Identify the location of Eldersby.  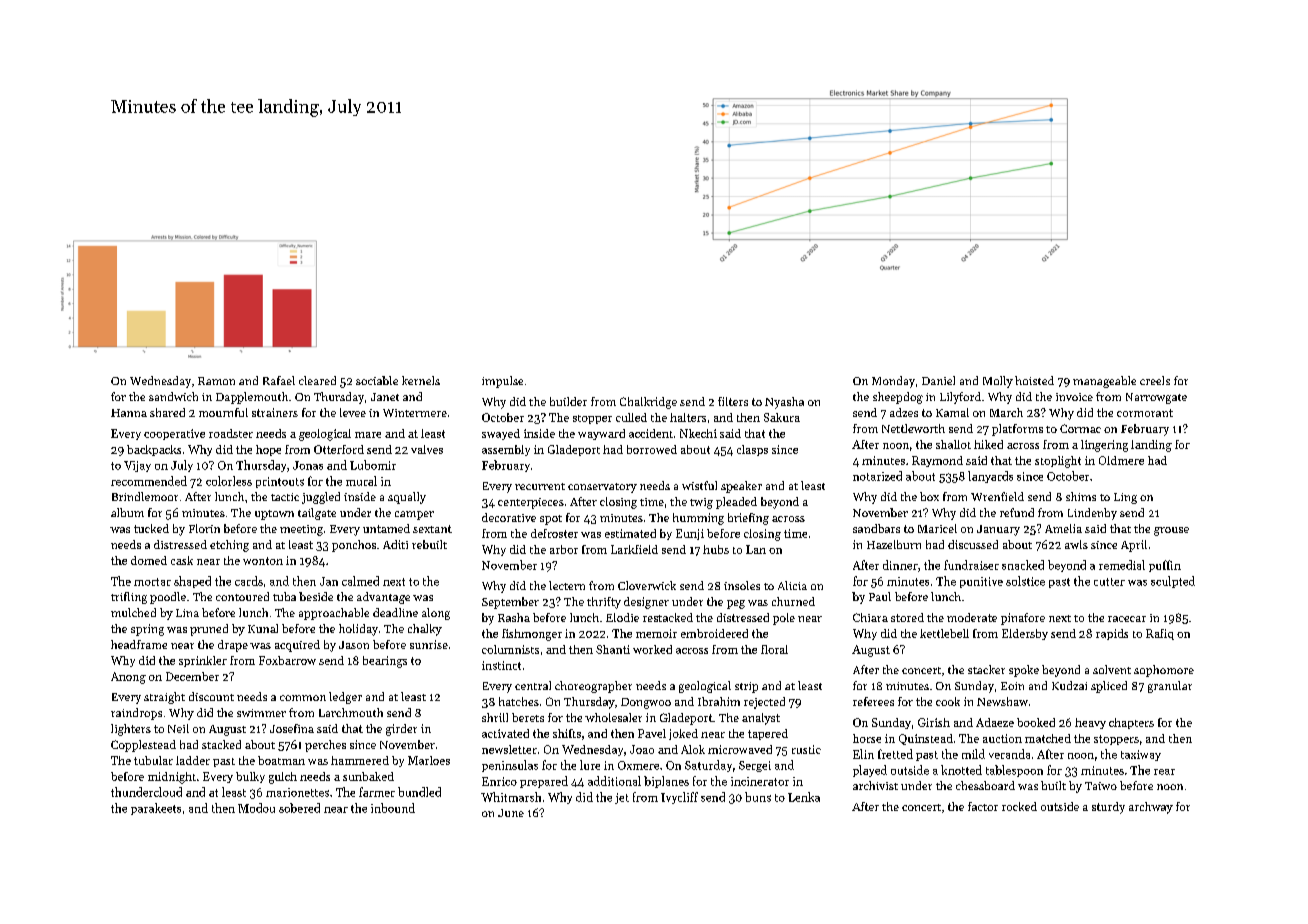
(1025, 634).
